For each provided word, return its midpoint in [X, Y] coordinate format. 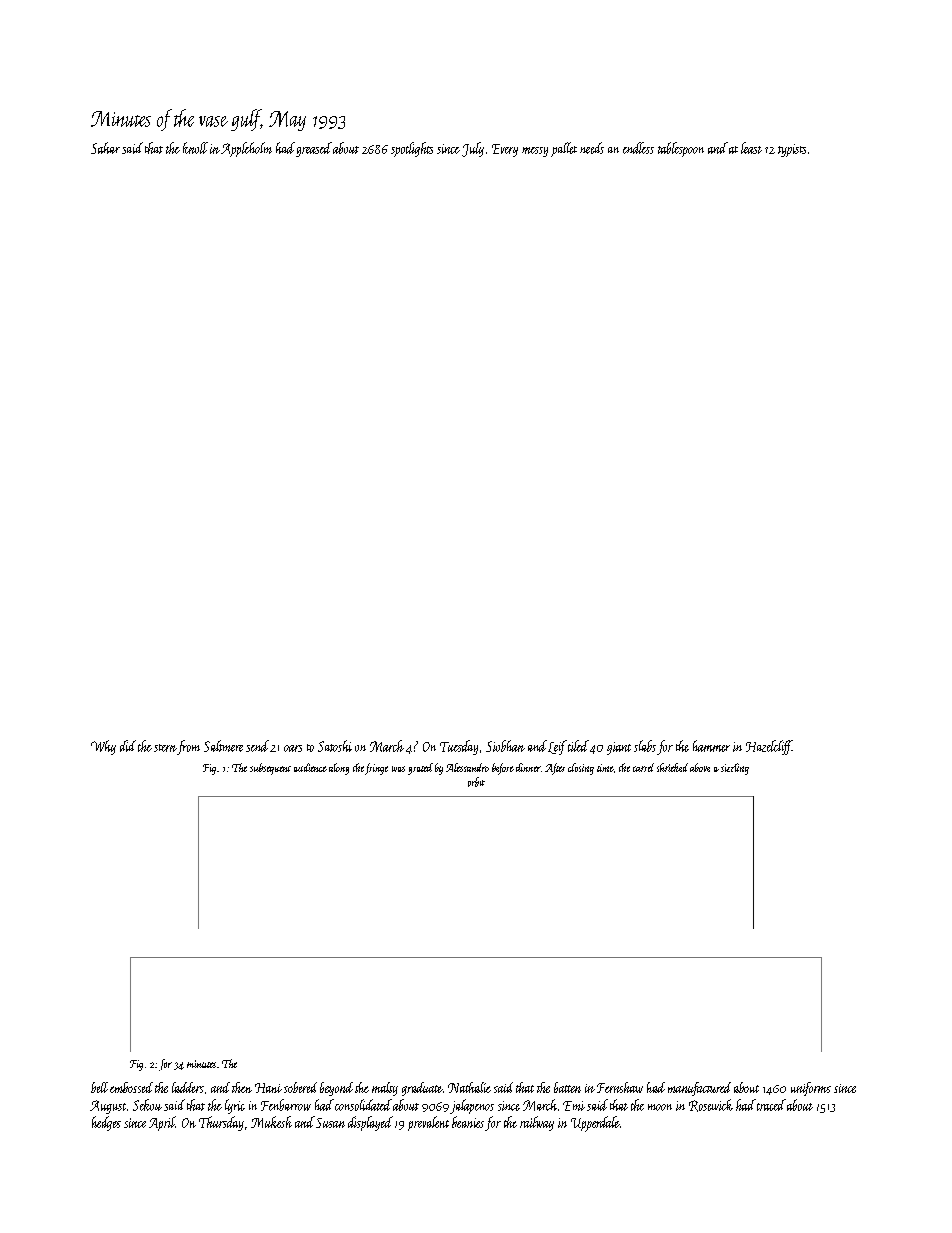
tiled [578, 746]
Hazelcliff [769, 747]
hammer [711, 746]
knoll [195, 148]
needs [592, 148]
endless [638, 148]
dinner [528, 767]
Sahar [105, 148]
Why [103, 747]
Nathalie [469, 1087]
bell [99, 1087]
